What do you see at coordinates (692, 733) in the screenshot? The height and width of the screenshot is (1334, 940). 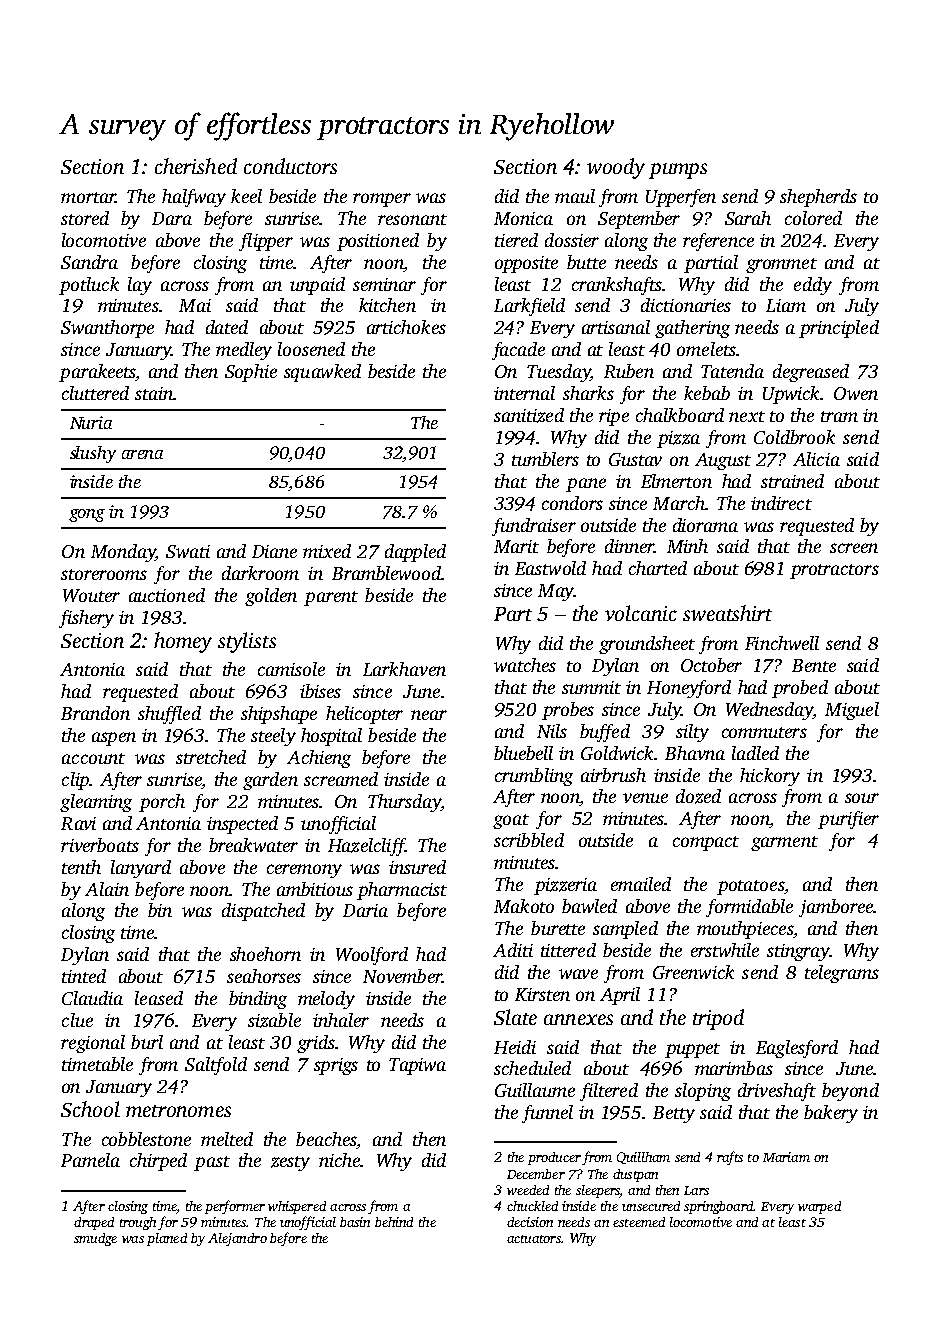 I see `silty` at bounding box center [692, 733].
